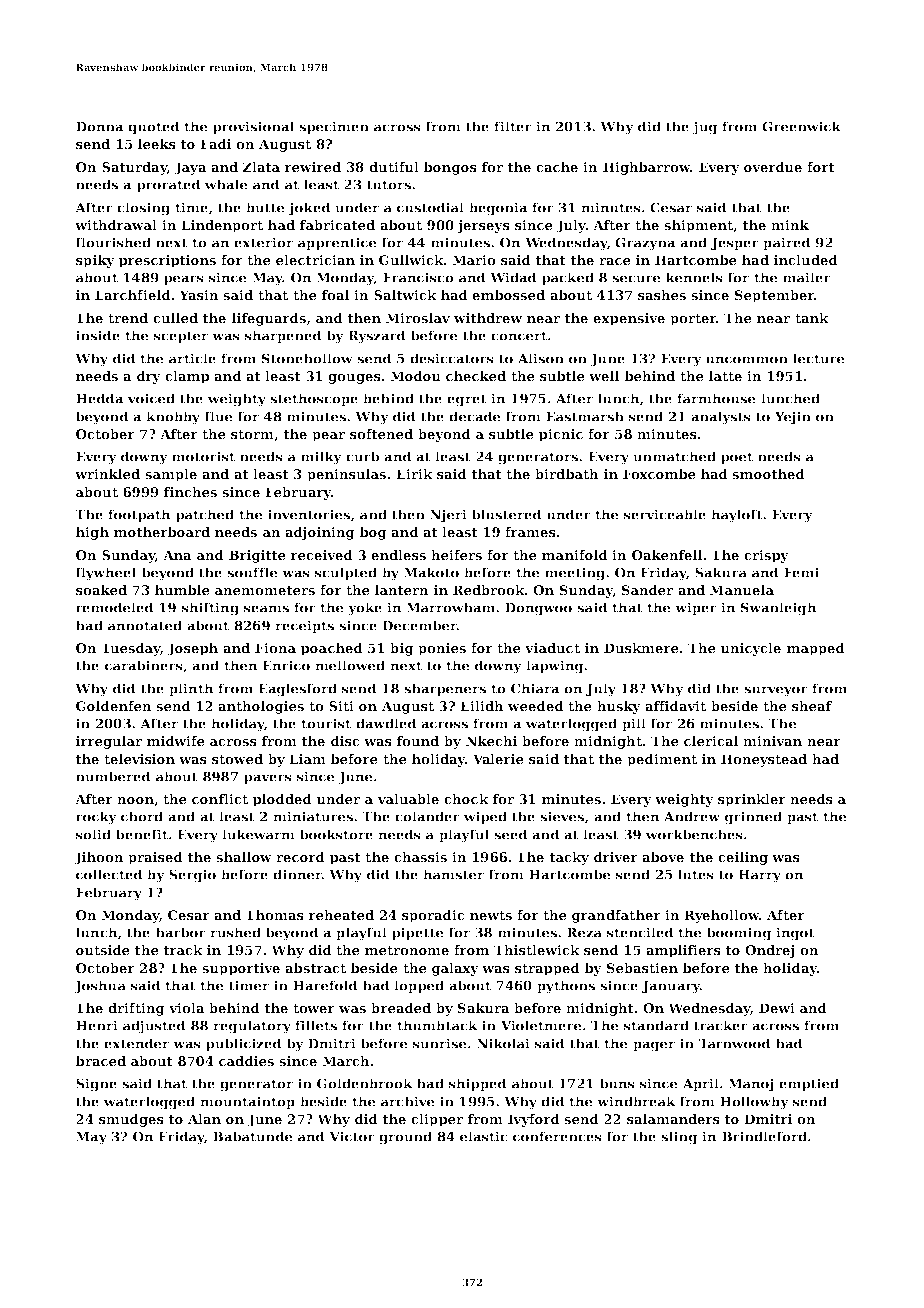  Describe the element at coordinates (716, 398) in the page. I see `farmhouse` at that location.
